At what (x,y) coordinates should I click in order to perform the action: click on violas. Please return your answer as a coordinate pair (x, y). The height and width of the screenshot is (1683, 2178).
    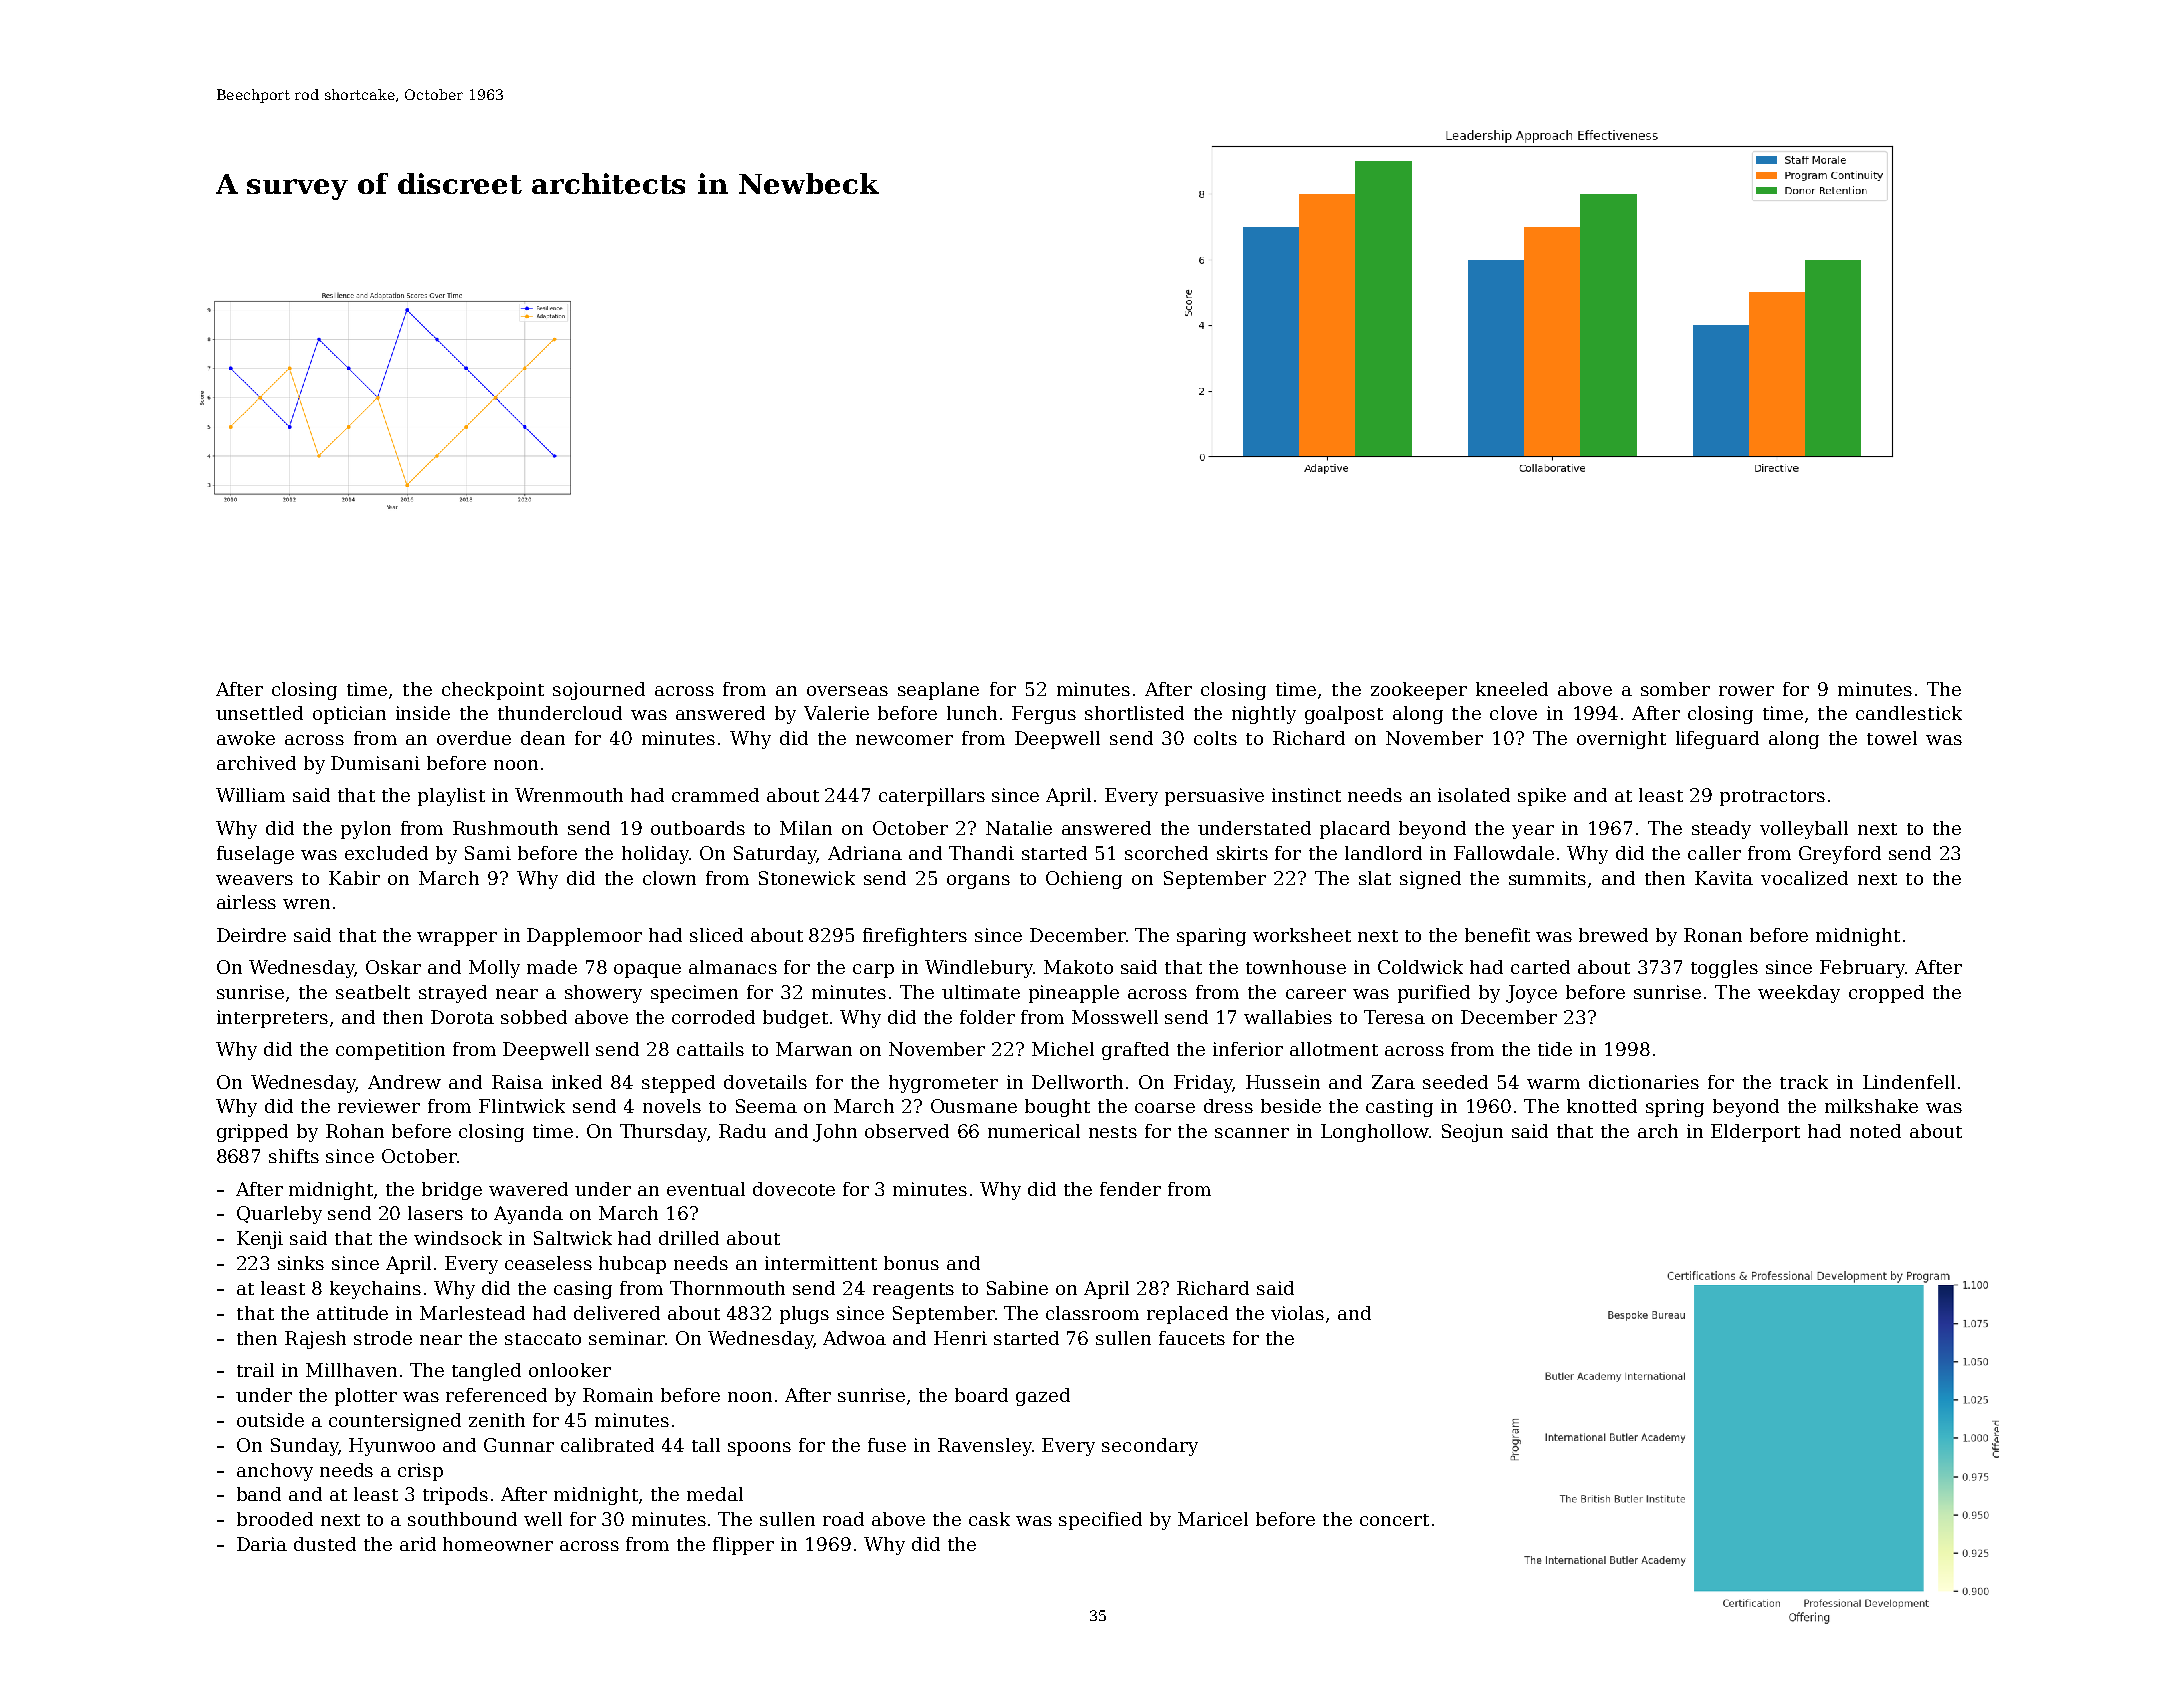
    Looking at the image, I should click on (1297, 1313).
